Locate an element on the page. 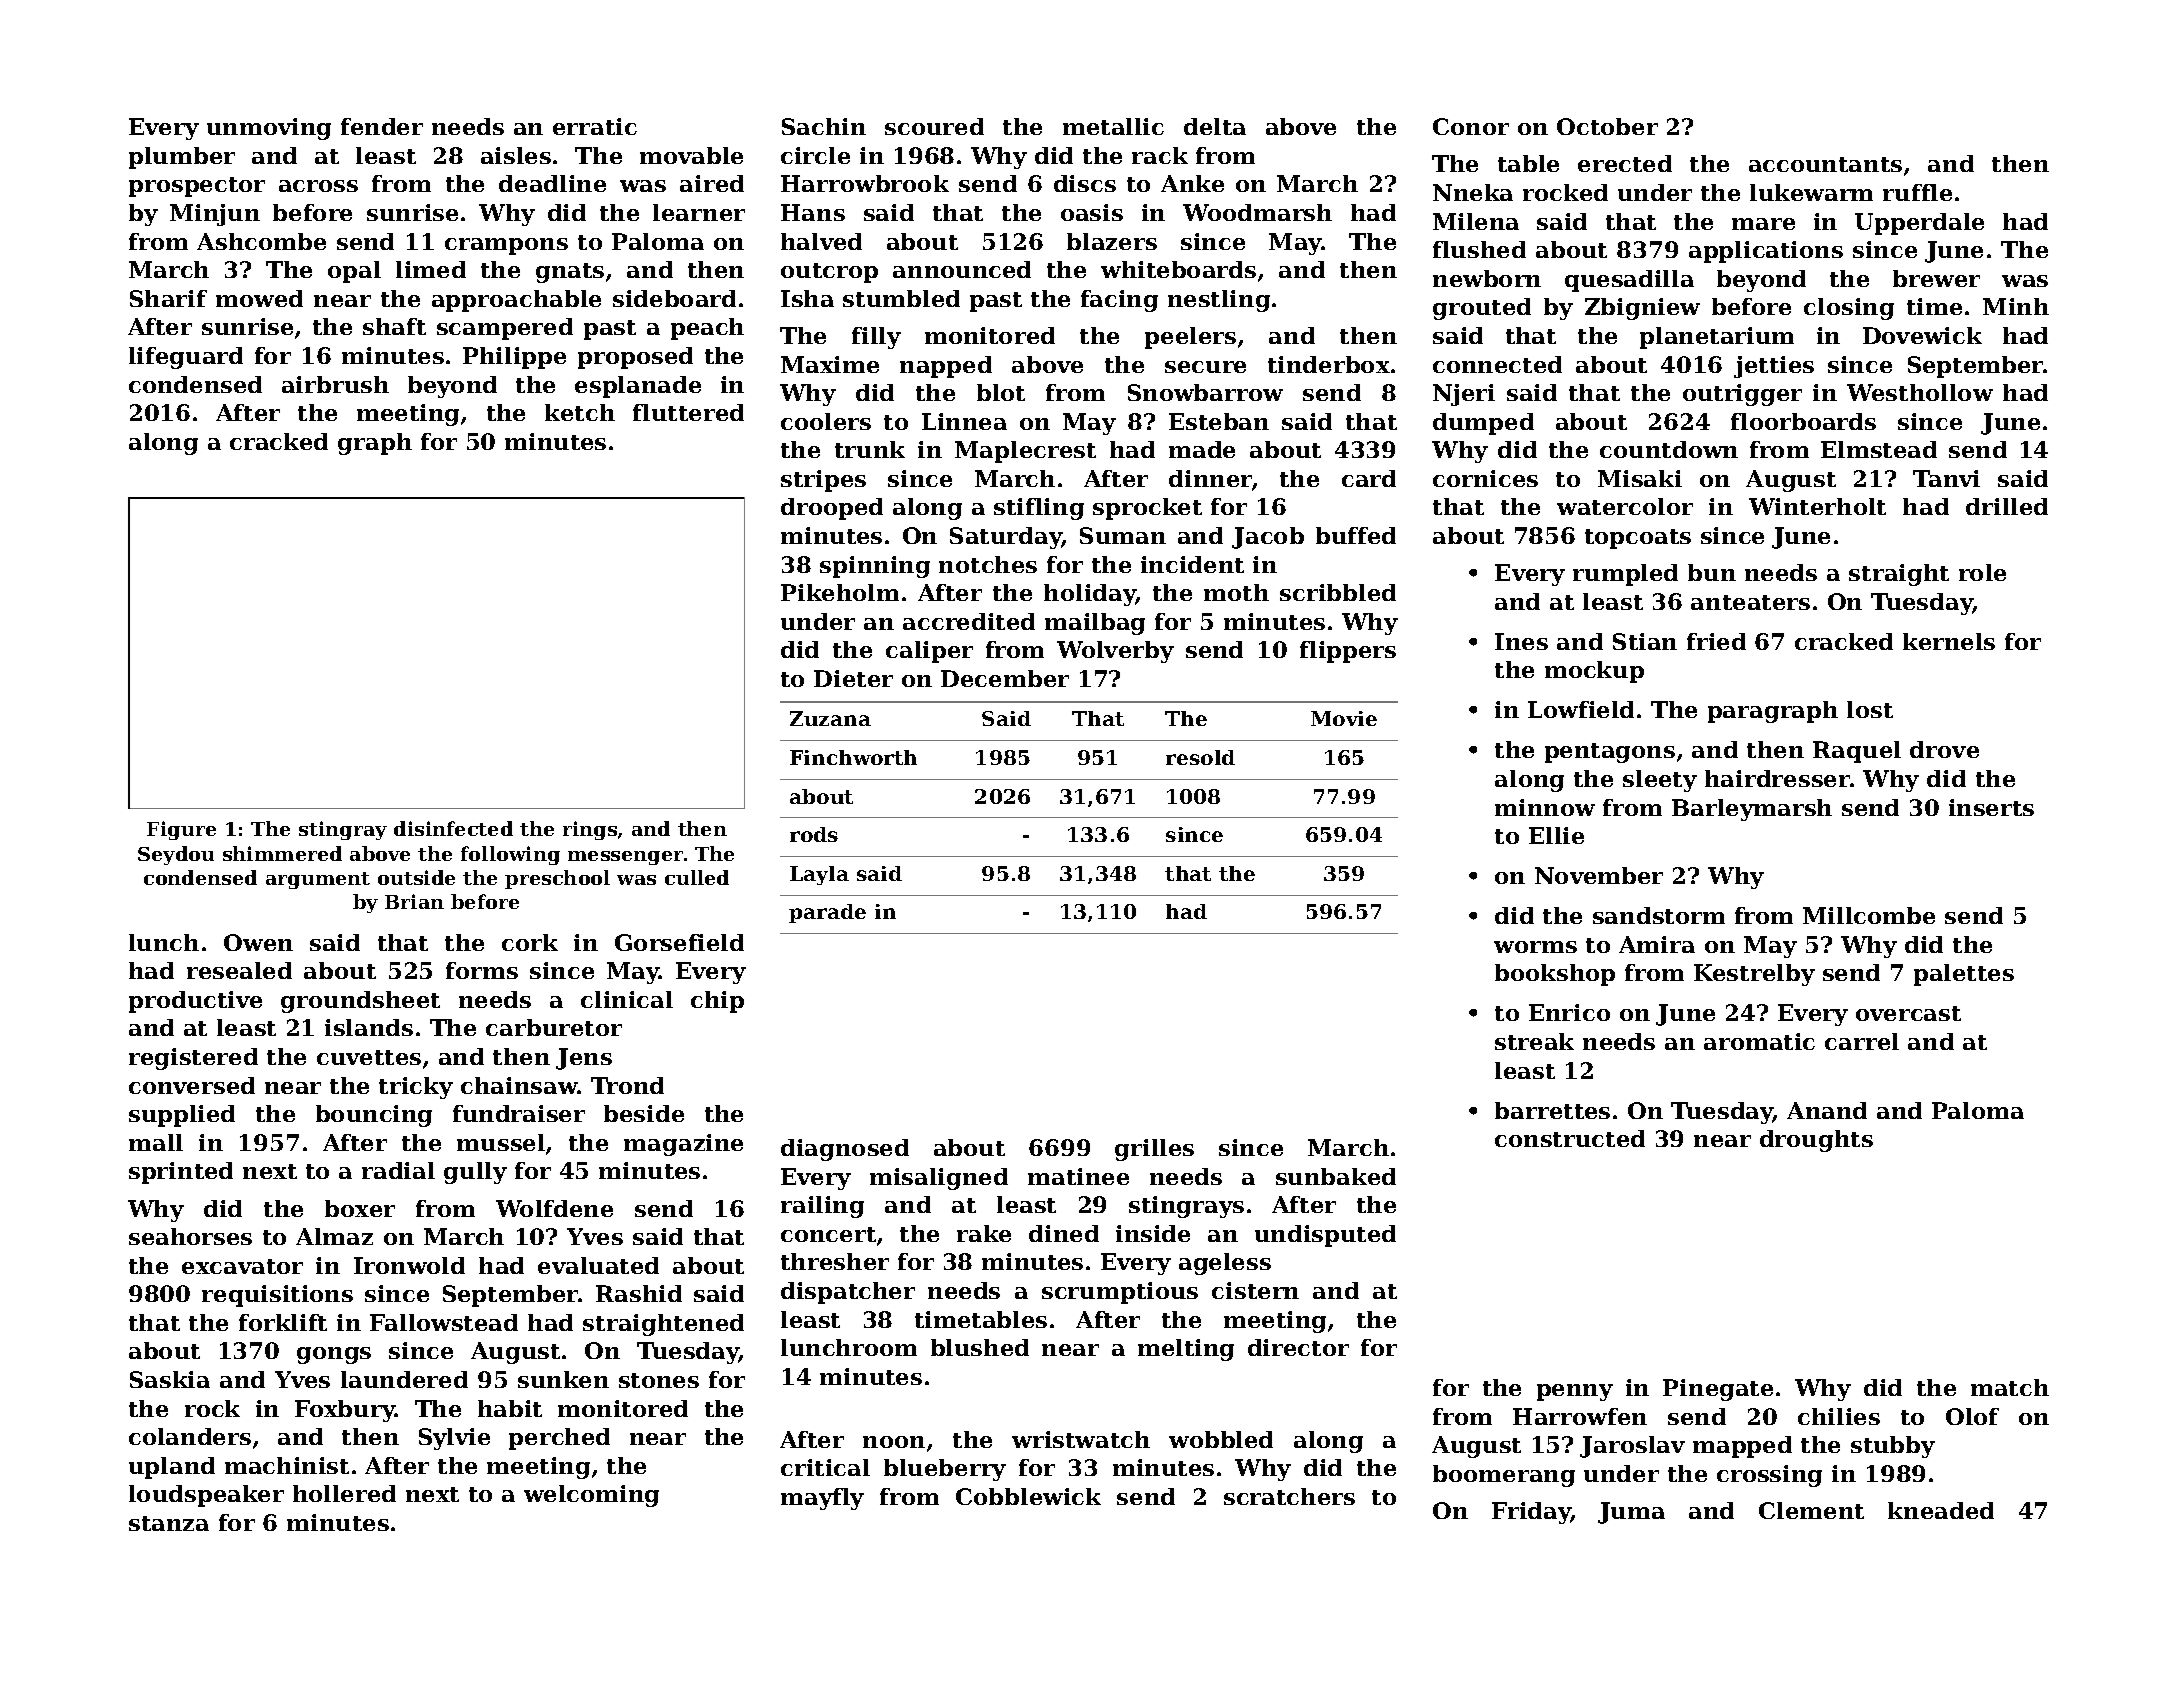  December is located at coordinates (1005, 678).
